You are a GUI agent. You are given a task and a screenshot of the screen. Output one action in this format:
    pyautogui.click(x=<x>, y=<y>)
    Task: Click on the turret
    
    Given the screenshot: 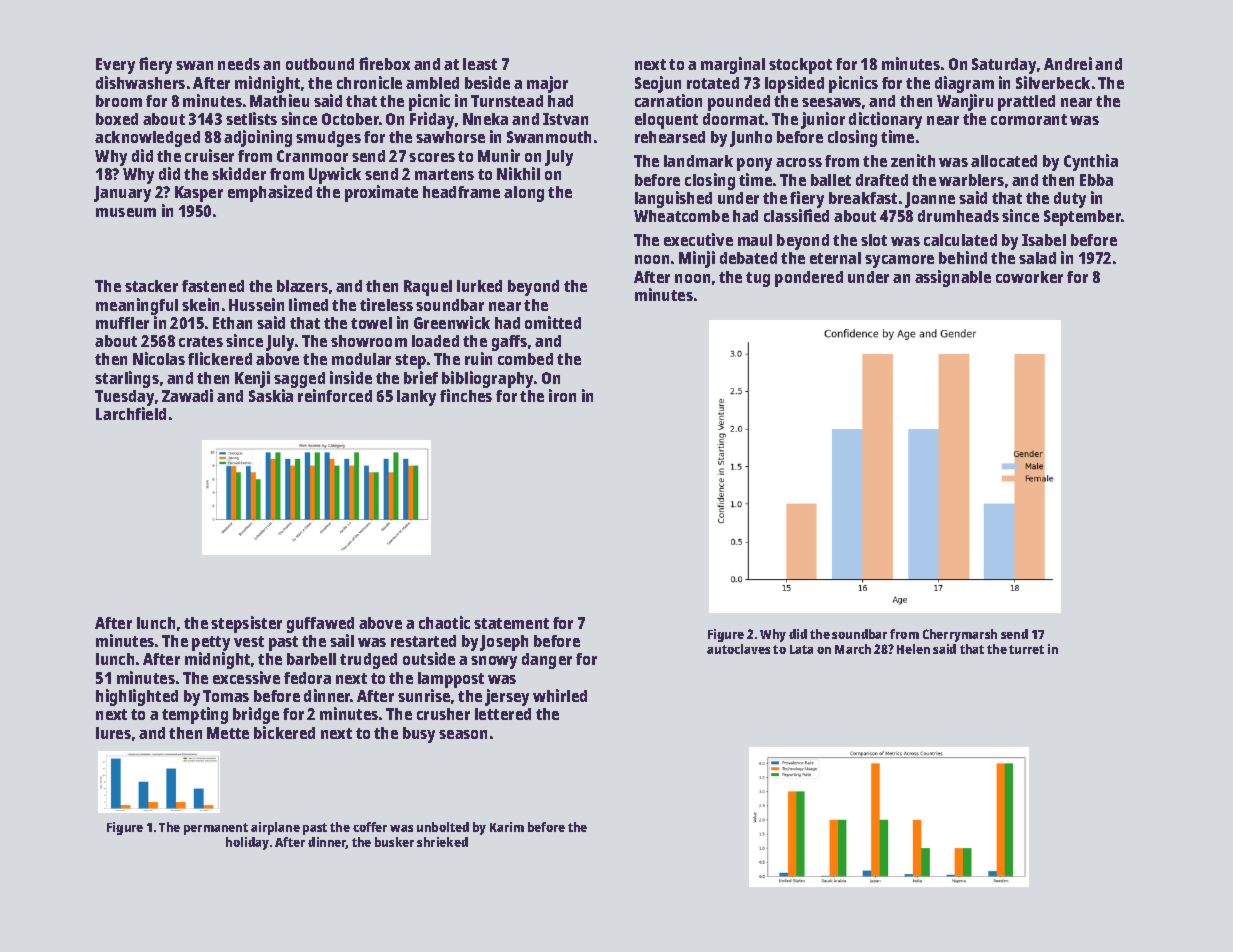 What is the action you would take?
    pyautogui.click(x=1026, y=649)
